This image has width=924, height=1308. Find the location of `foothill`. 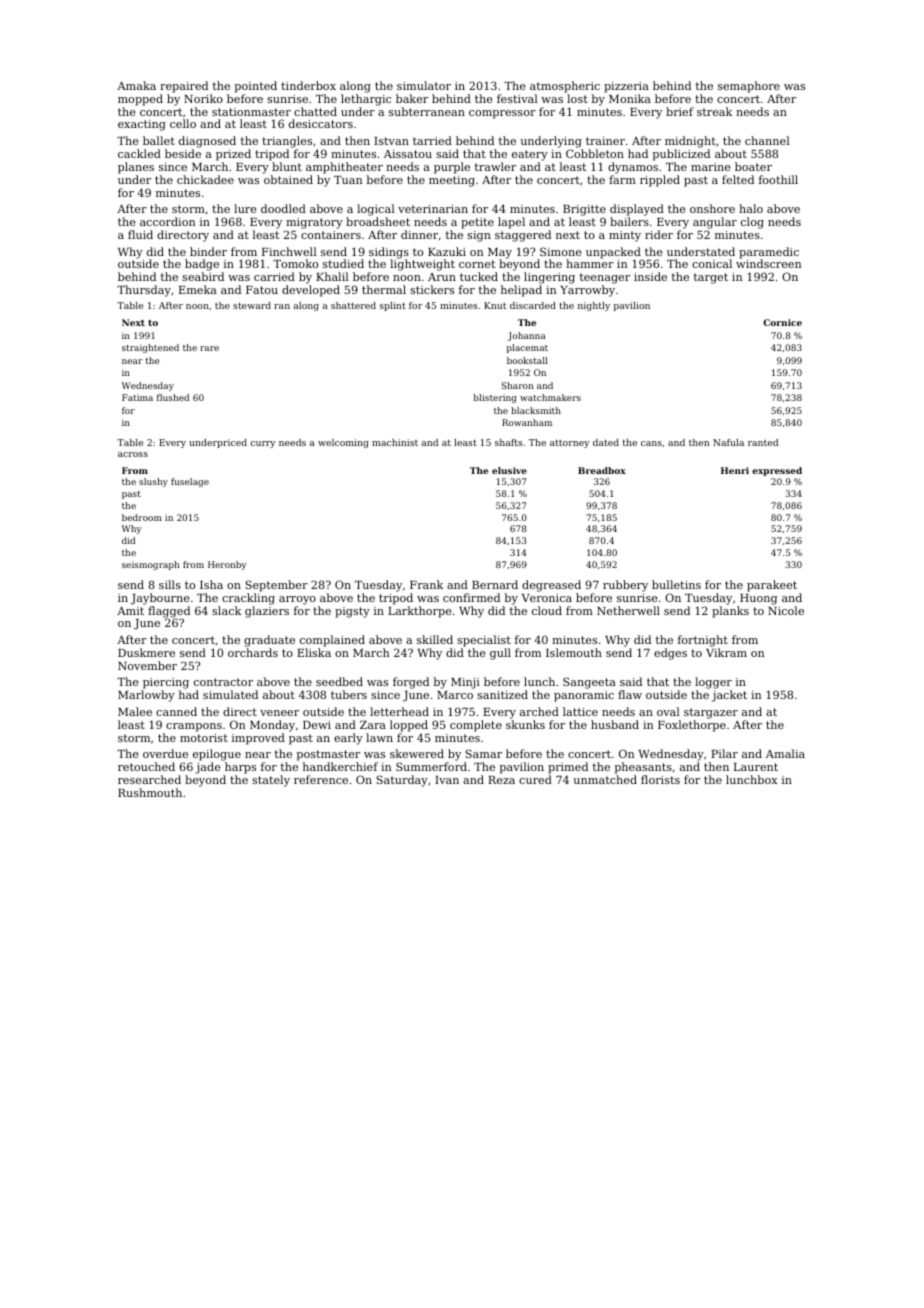

foothill is located at coordinates (778, 179).
